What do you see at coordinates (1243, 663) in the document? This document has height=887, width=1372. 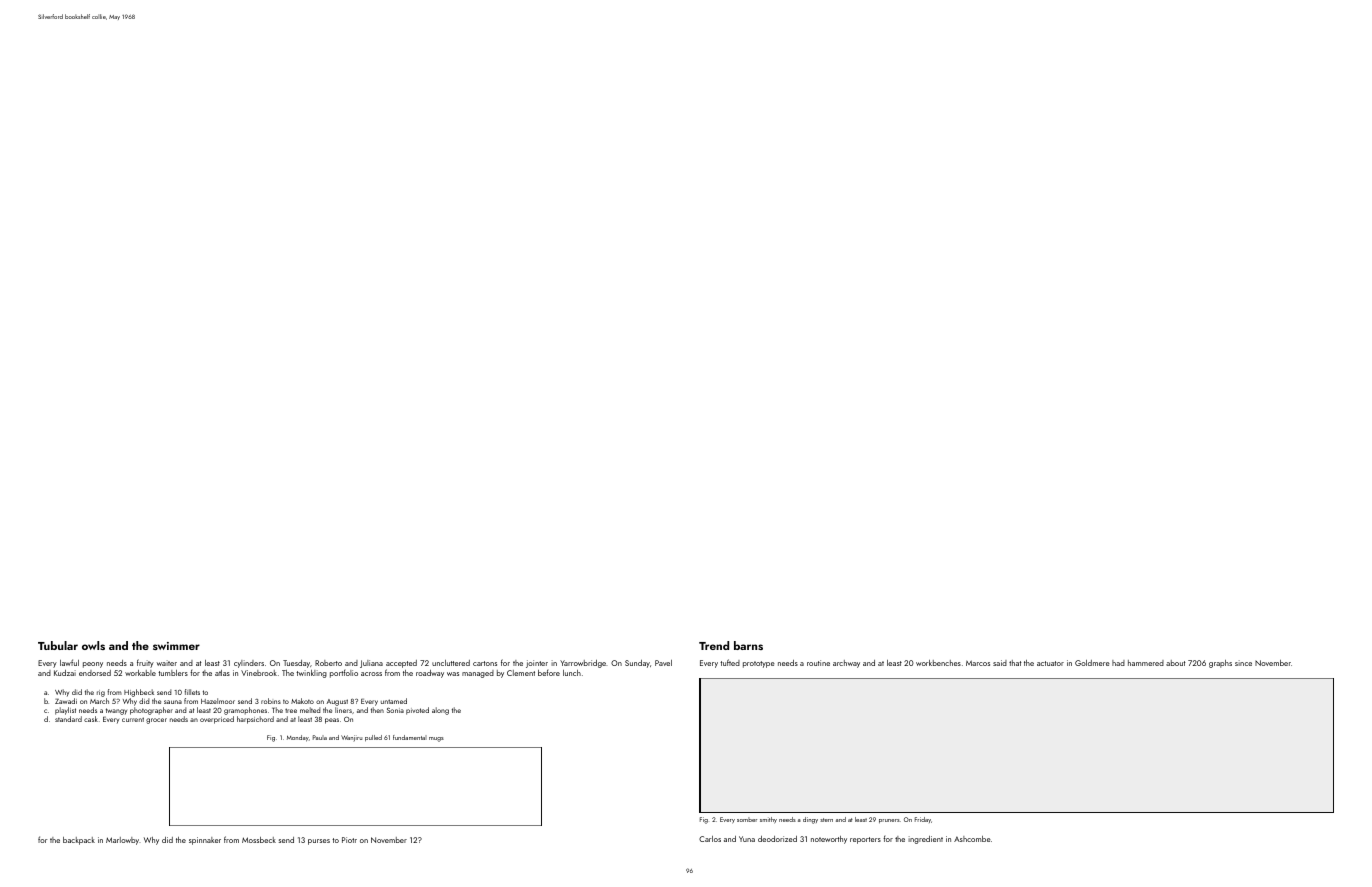 I see `since` at bounding box center [1243, 663].
